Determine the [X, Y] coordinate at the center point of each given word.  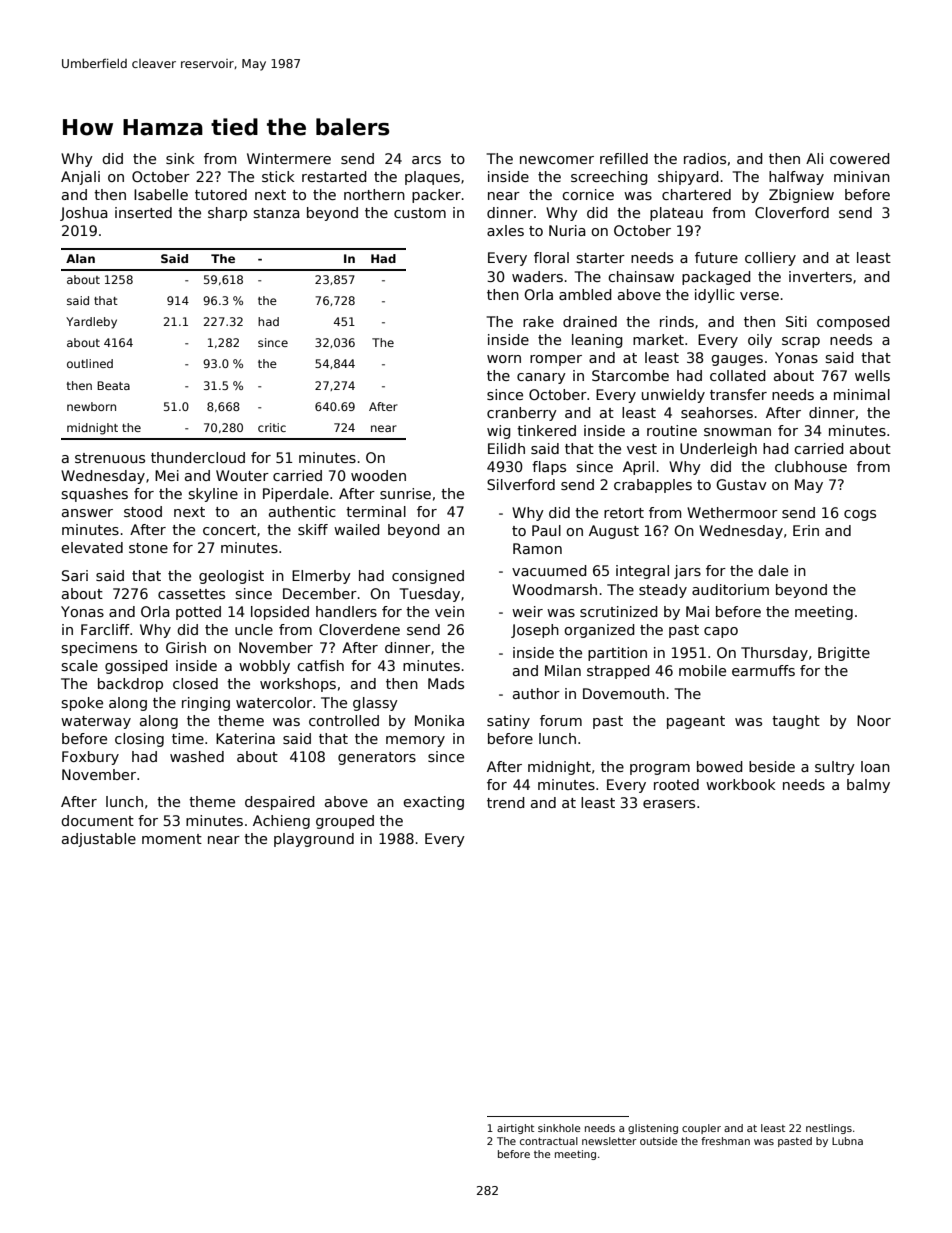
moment [172, 839]
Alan [80, 258]
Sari [75, 575]
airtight [515, 1129]
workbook [741, 784]
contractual [549, 1141]
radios [705, 158]
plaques [432, 178]
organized [599, 631]
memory [415, 741]
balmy [868, 786]
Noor [874, 720]
